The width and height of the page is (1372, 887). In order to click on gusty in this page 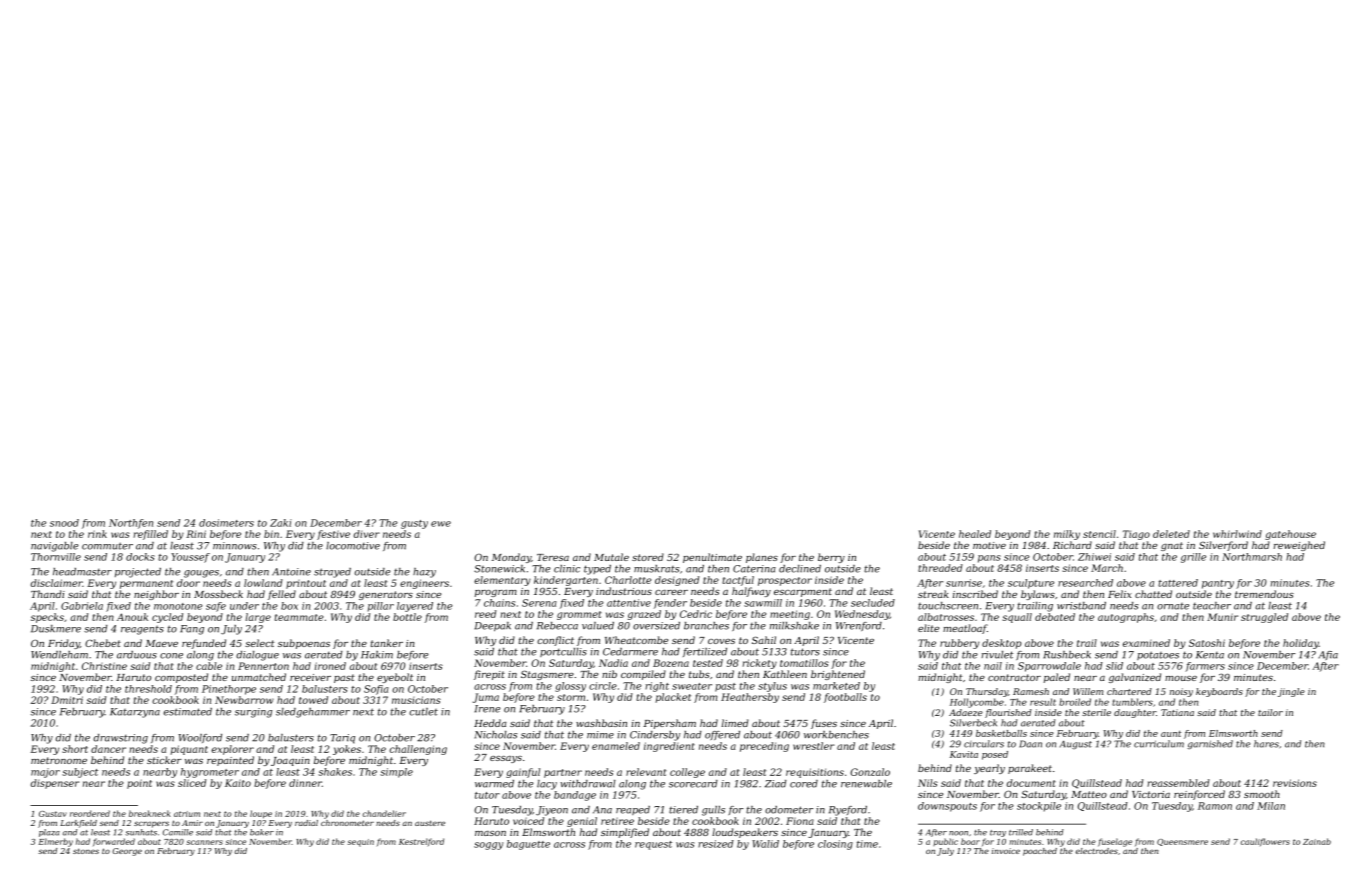, I will do `click(414, 524)`.
